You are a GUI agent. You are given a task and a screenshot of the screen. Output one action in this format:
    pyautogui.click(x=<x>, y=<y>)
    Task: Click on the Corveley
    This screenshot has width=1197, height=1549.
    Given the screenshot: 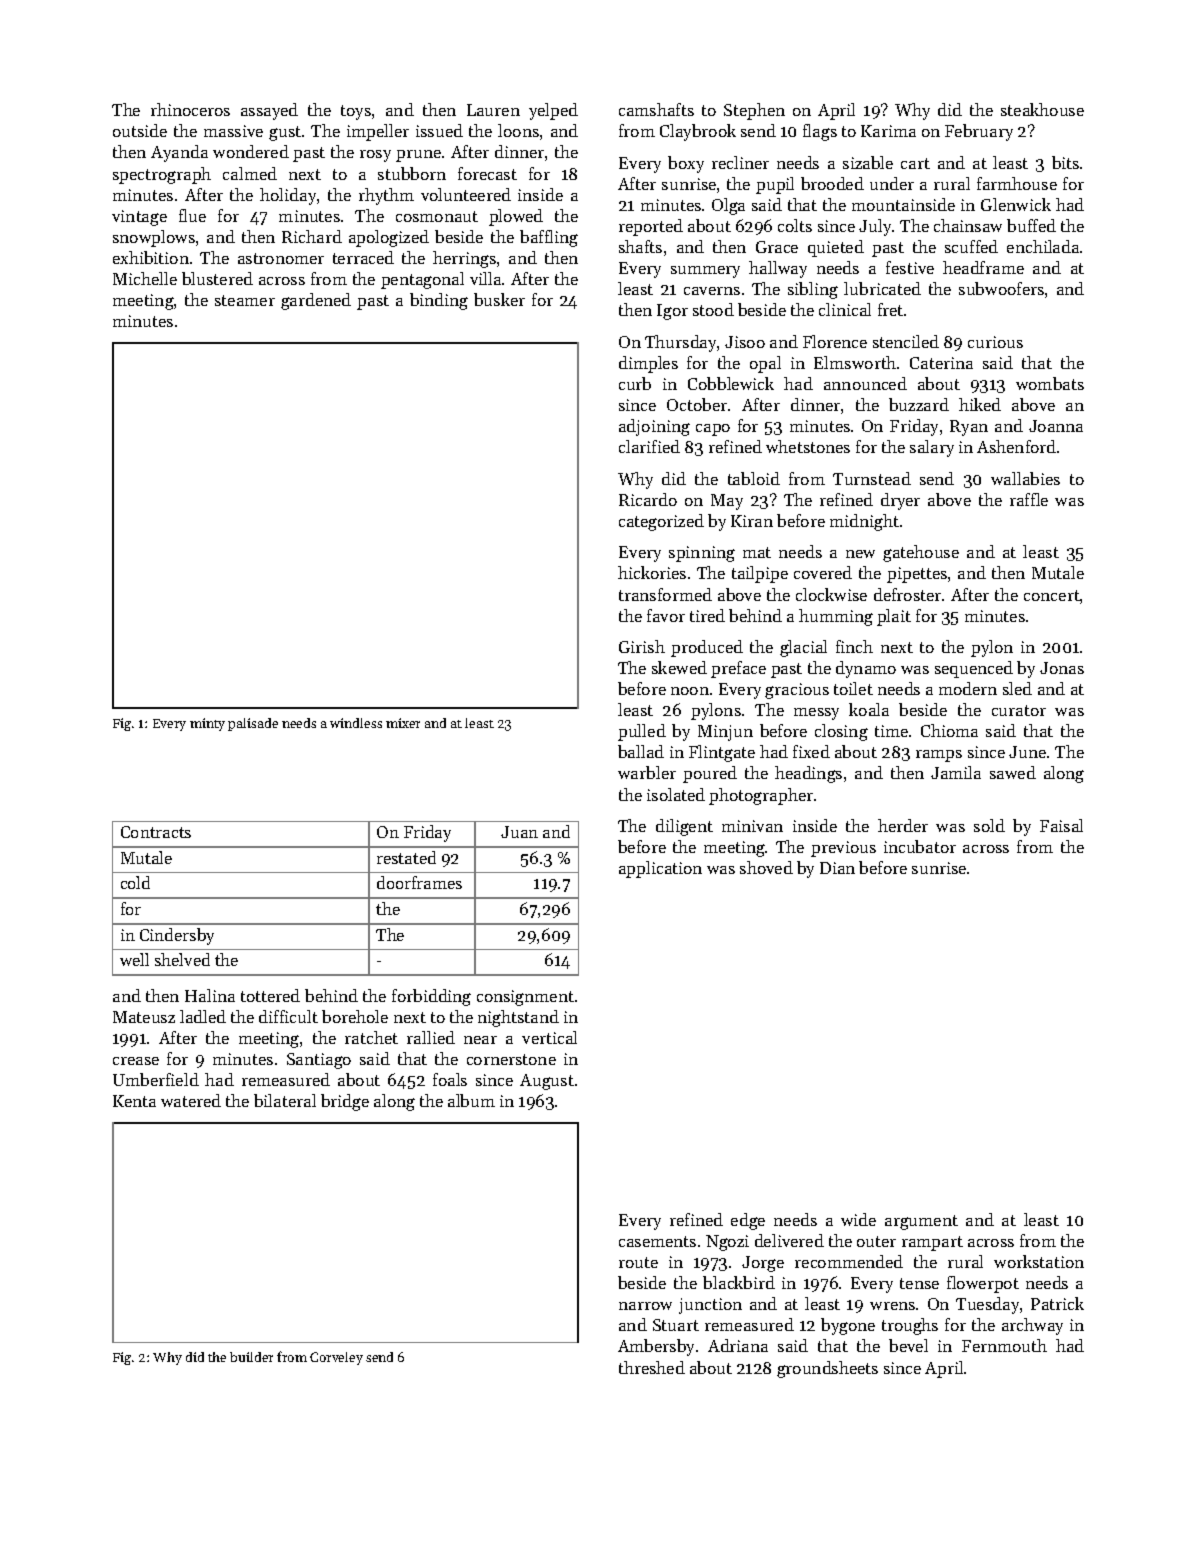 What is the action you would take?
    pyautogui.click(x=336, y=1358)
